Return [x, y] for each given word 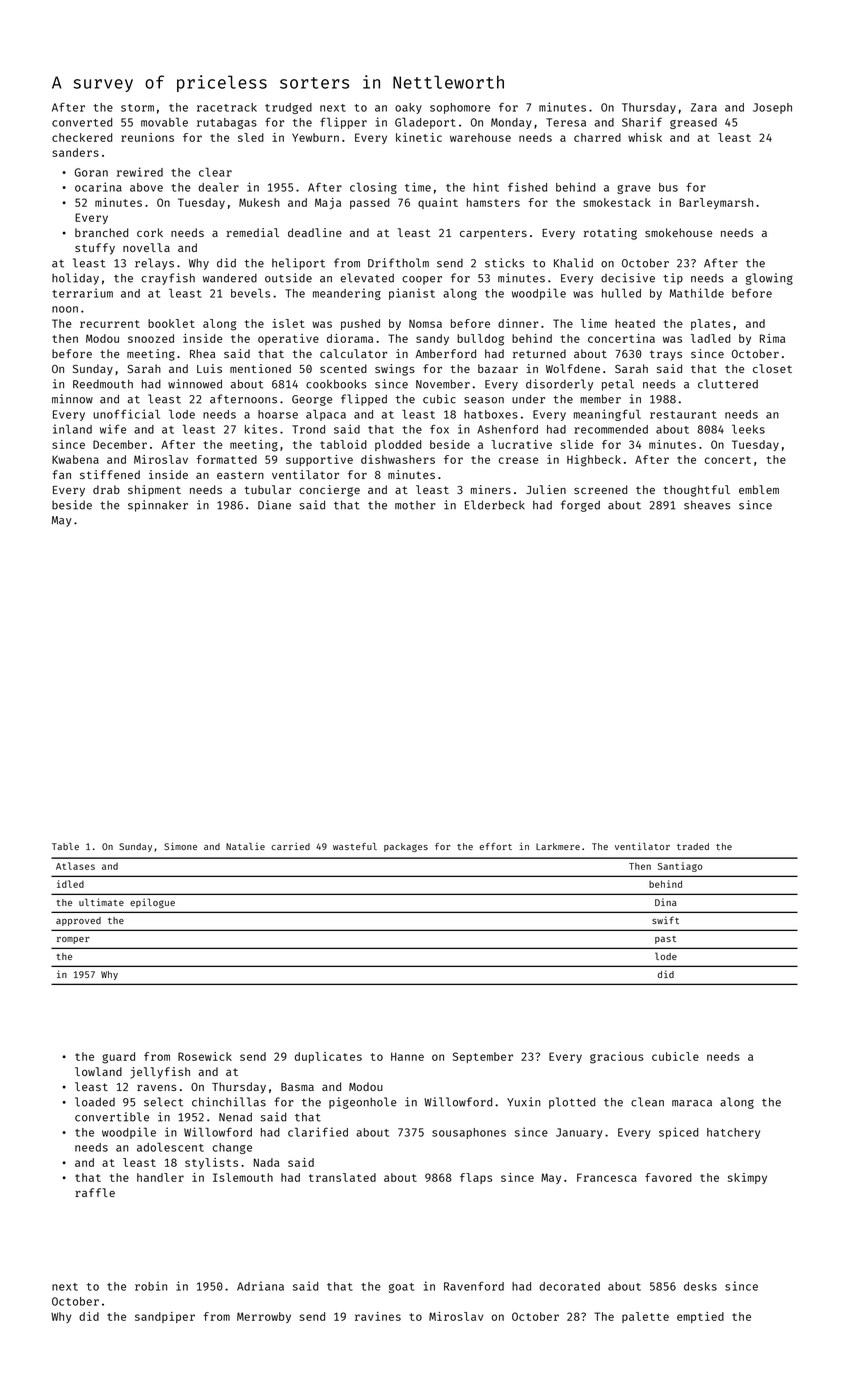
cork [150, 232]
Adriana [260, 1286]
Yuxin [523, 1102]
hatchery [733, 1133]
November [443, 384]
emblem [759, 489]
